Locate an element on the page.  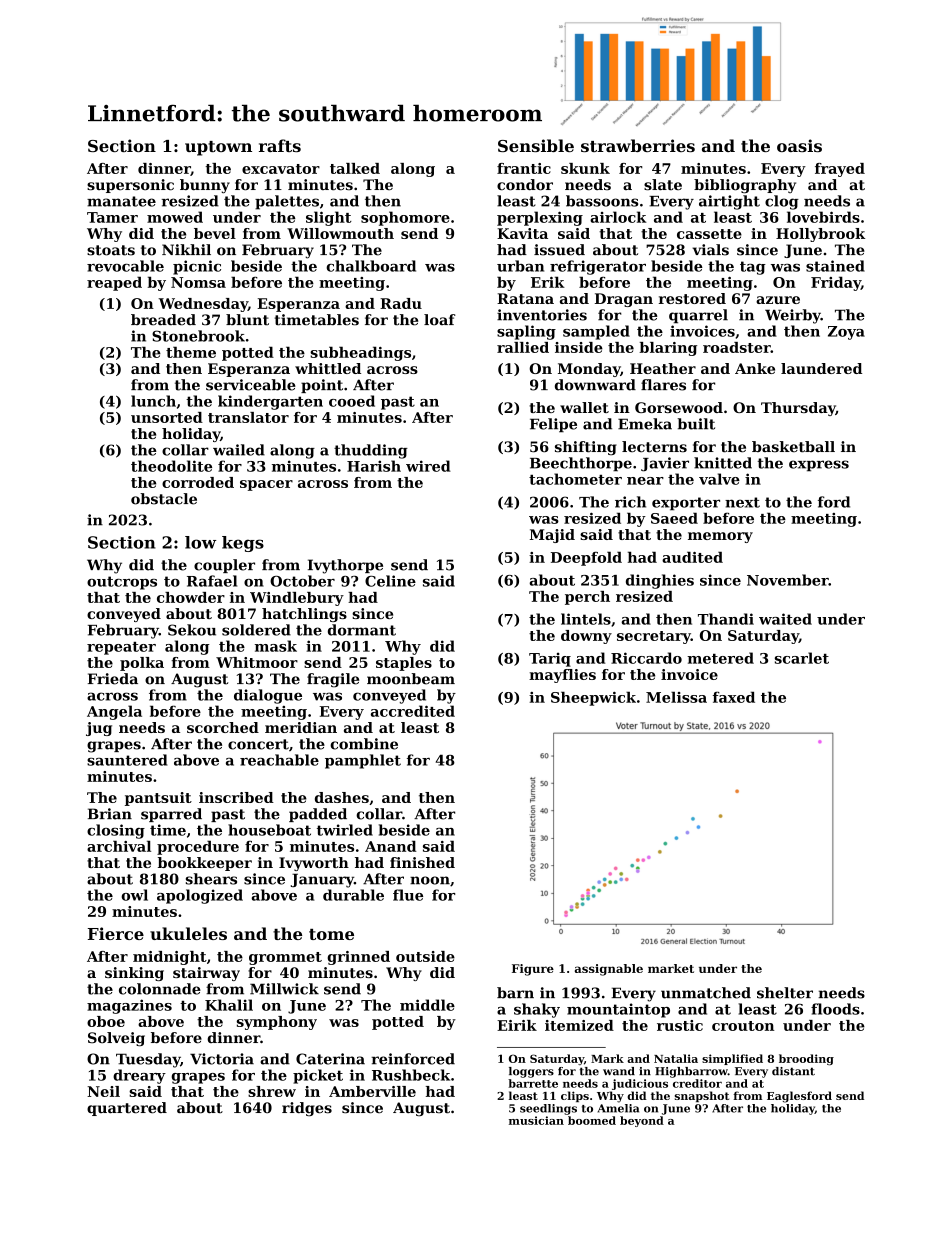
shelter is located at coordinates (785, 993).
